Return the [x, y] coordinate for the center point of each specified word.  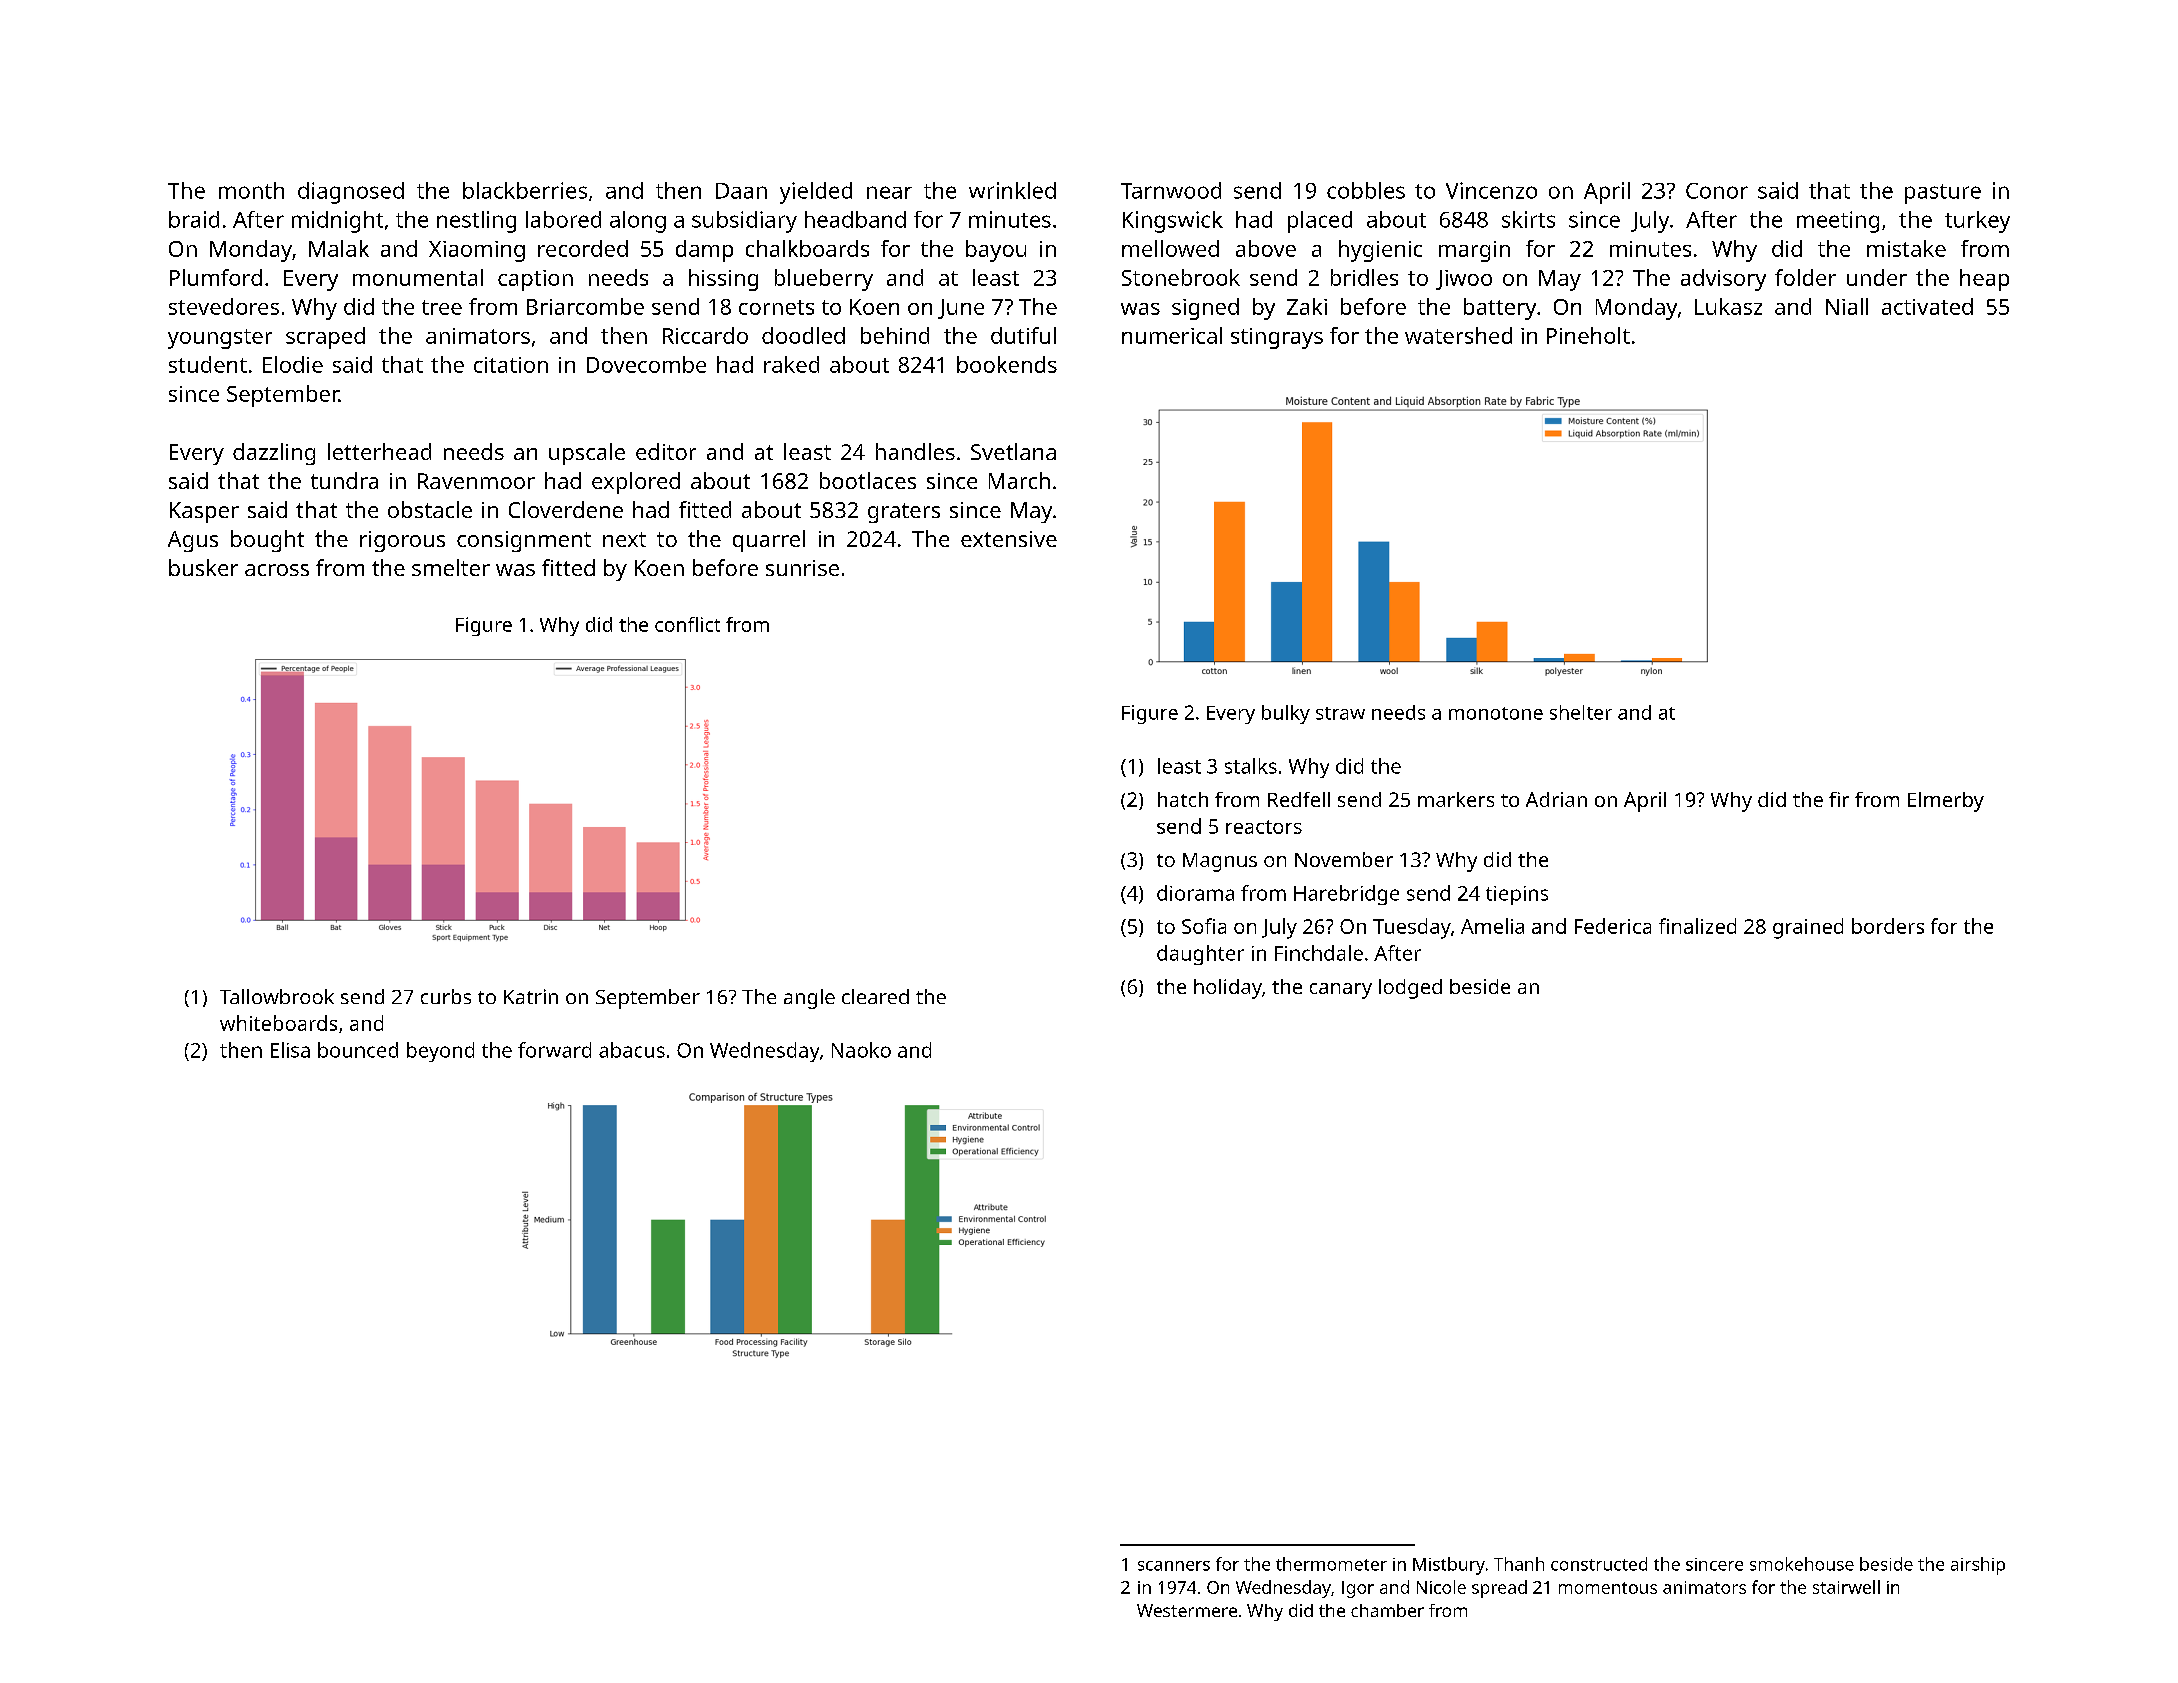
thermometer [1331, 1564]
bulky [1286, 714]
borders [1888, 926]
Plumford [216, 277]
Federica [1613, 926]
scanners [1174, 1566]
